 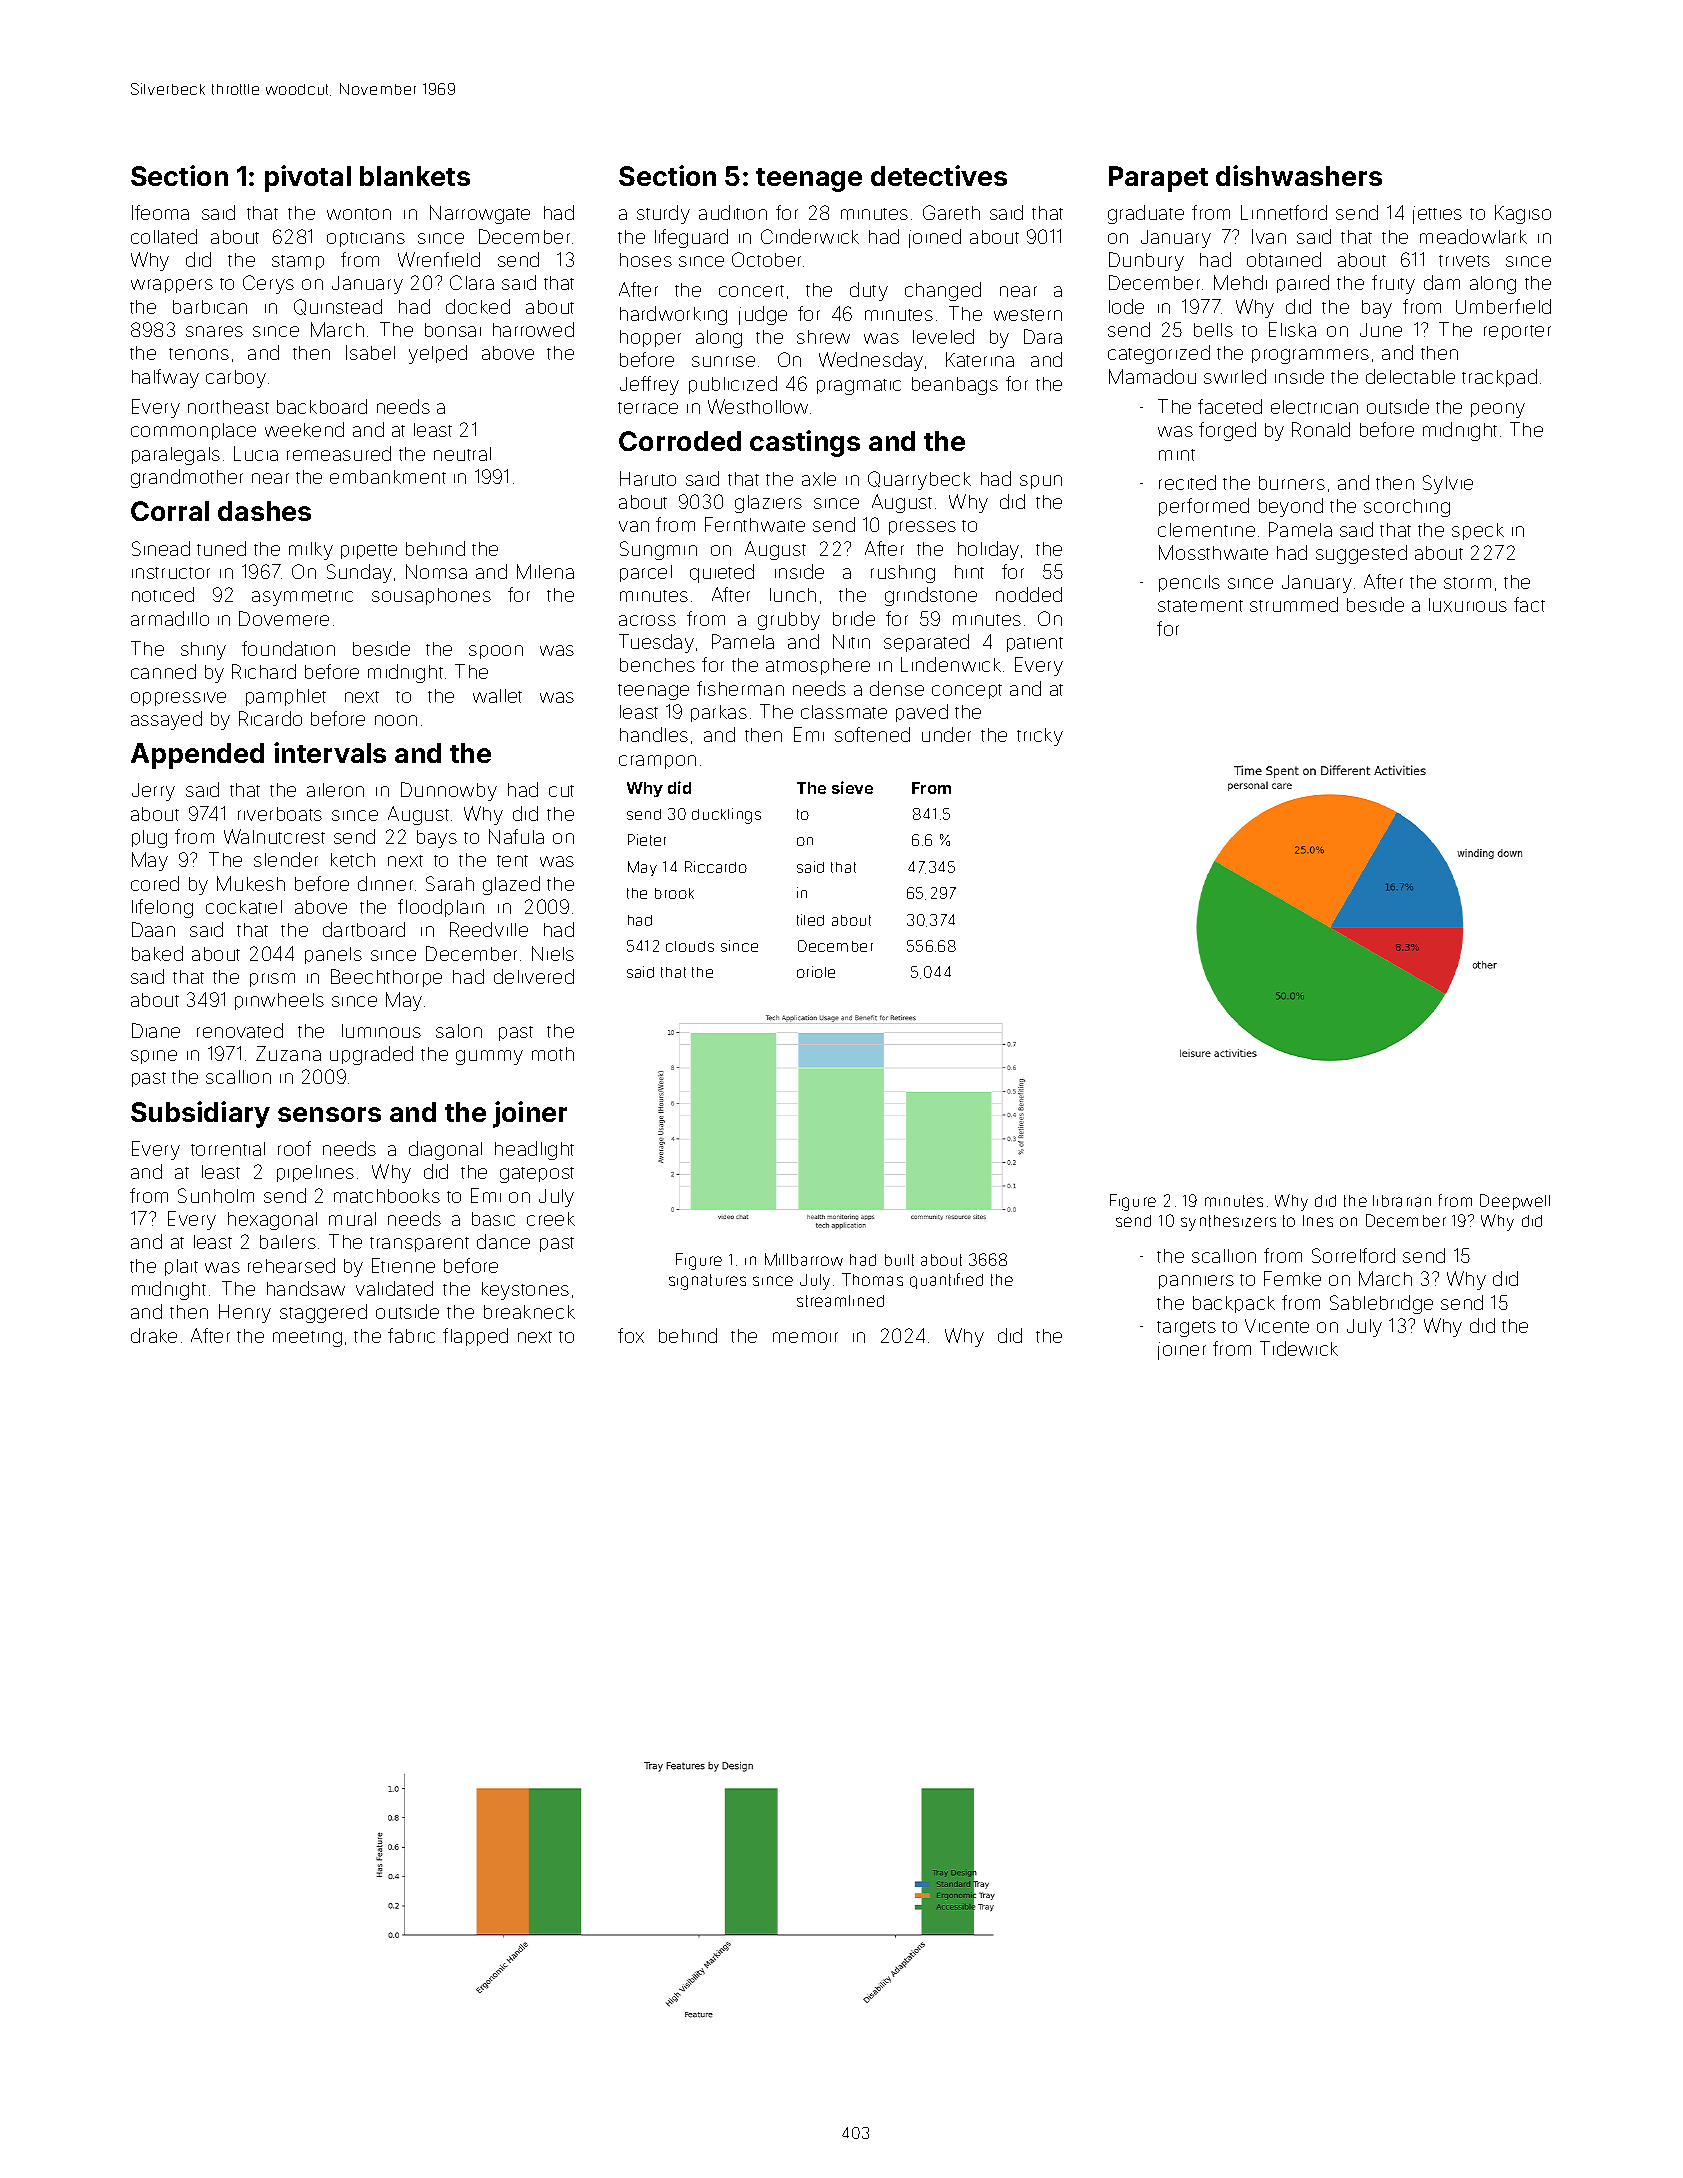 I want to click on torrential, so click(x=228, y=1149).
